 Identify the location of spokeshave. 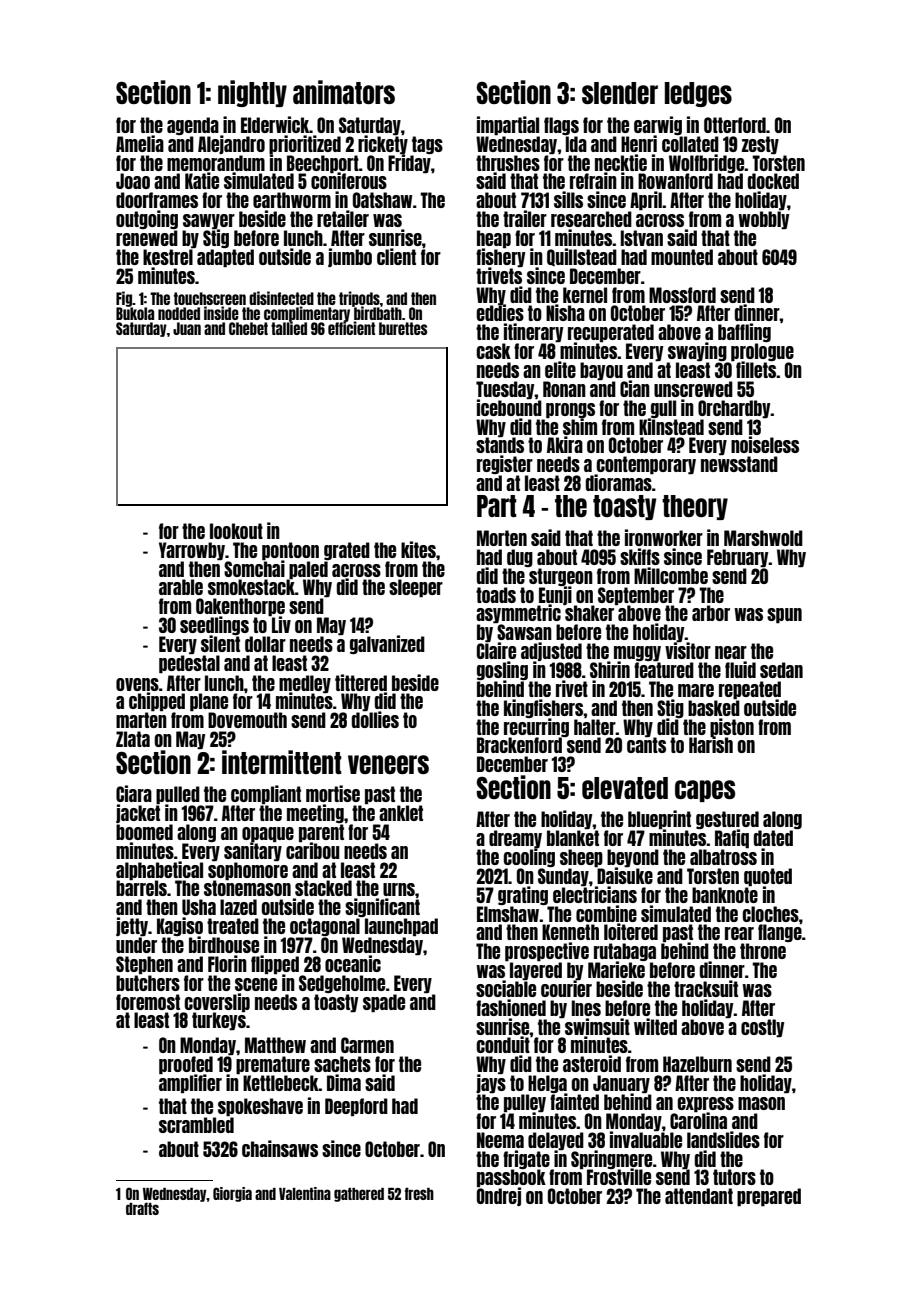
(260, 1107).
